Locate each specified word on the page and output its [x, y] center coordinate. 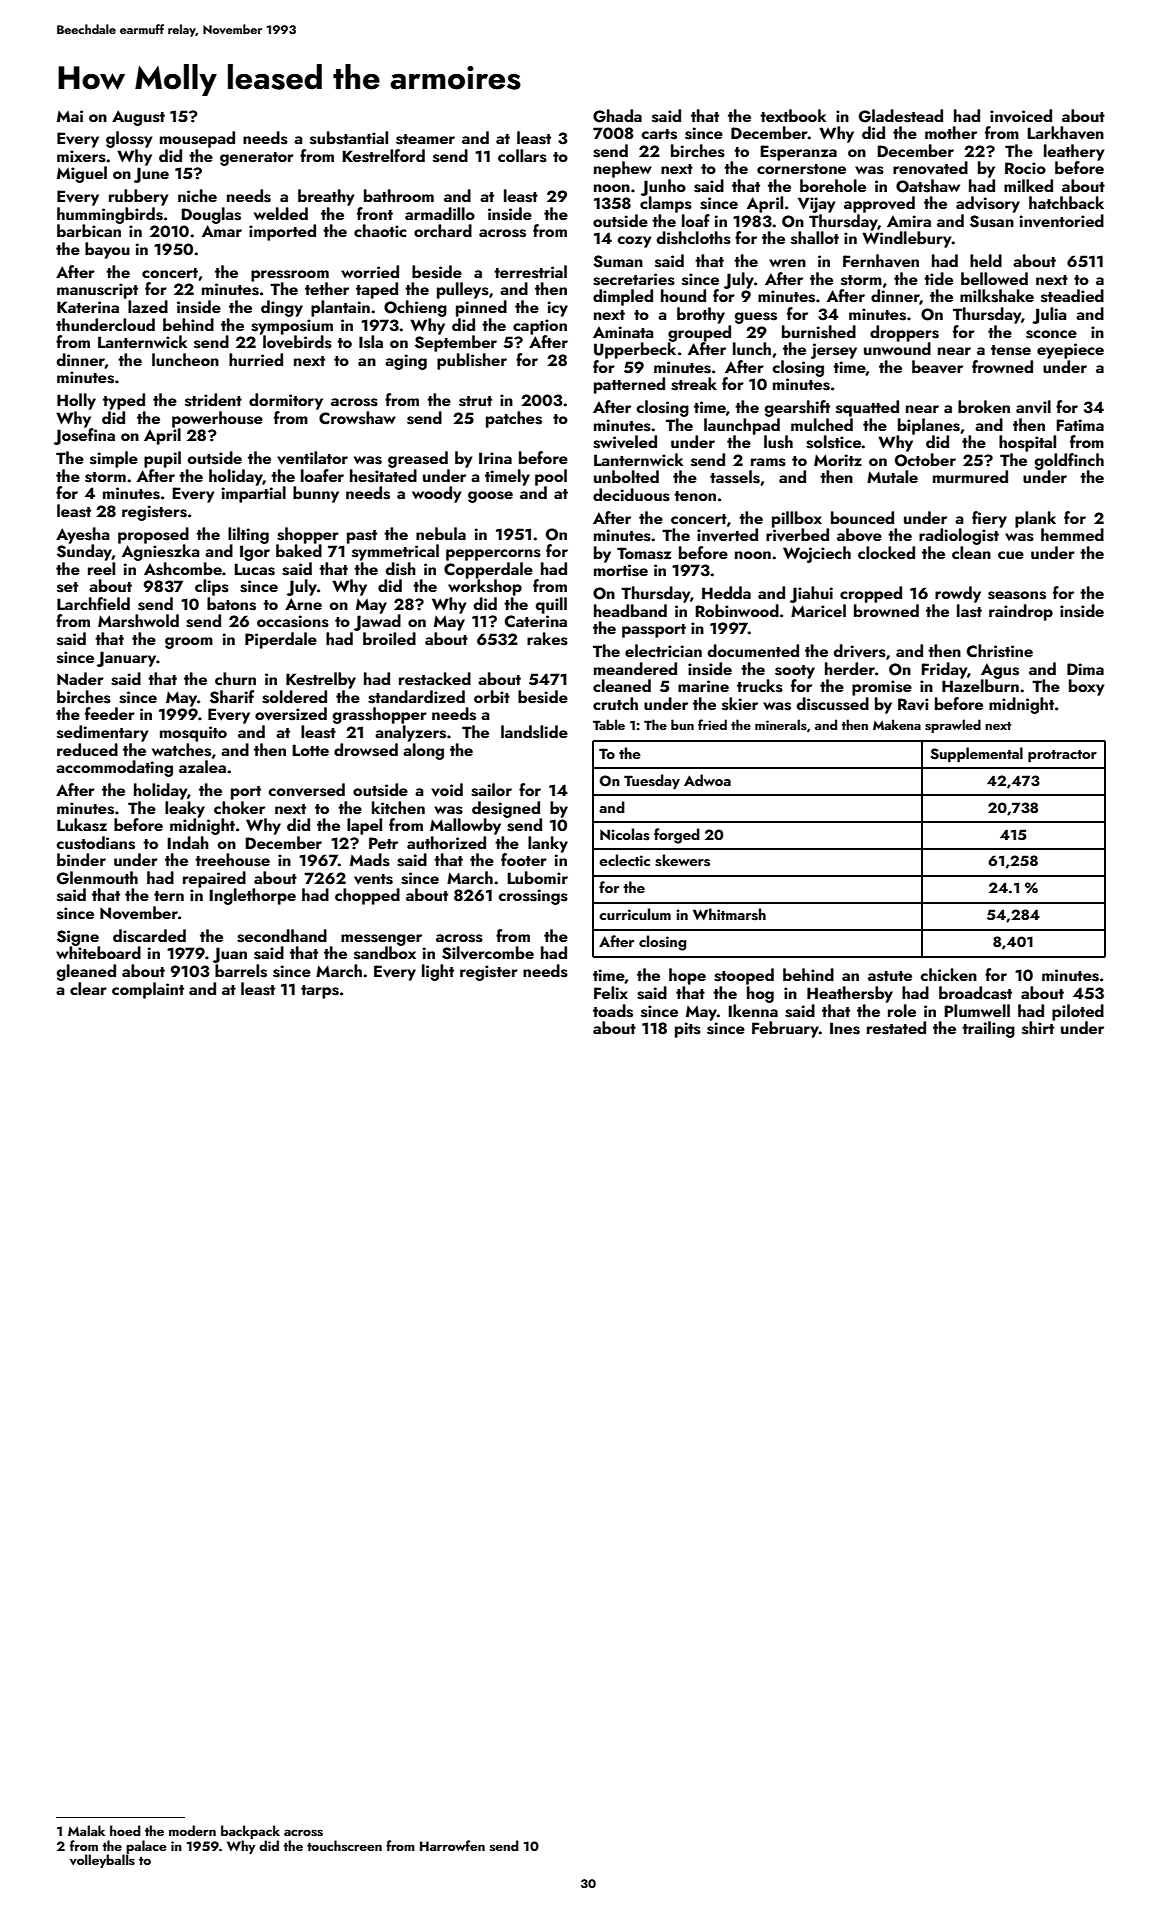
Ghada [617, 116]
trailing [988, 1029]
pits [688, 1030]
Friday [944, 670]
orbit [492, 696]
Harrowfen [452, 1845]
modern [192, 1830]
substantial [349, 138]
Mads [370, 860]
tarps [320, 992]
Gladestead [901, 116]
